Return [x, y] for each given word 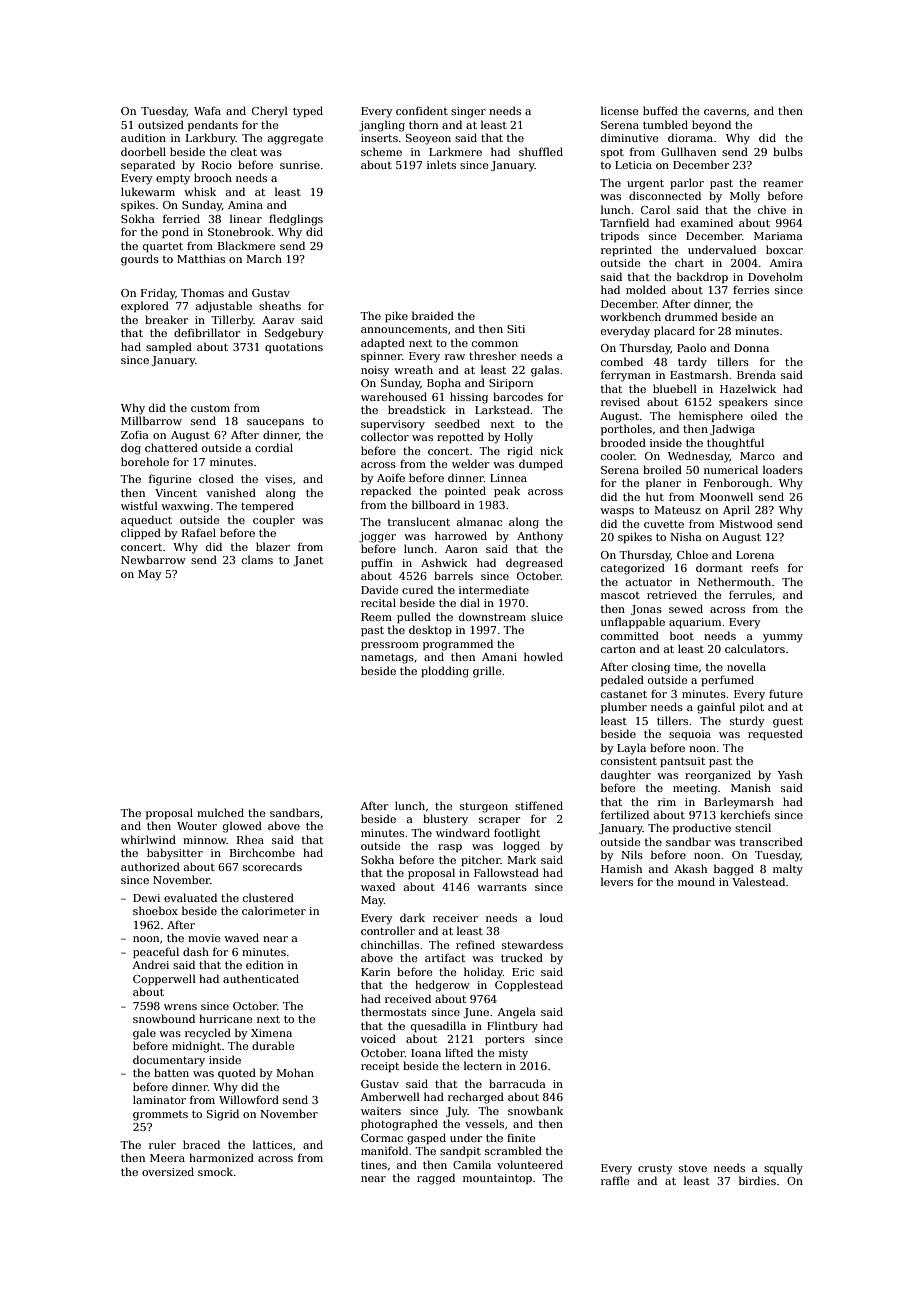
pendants [213, 125]
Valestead [758, 881]
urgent [645, 185]
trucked [522, 957]
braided [433, 315]
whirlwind [148, 839]
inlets [441, 164]
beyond [711, 126]
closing [651, 668]
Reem [376, 617]
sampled [169, 347]
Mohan [295, 1072]
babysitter [175, 854]
